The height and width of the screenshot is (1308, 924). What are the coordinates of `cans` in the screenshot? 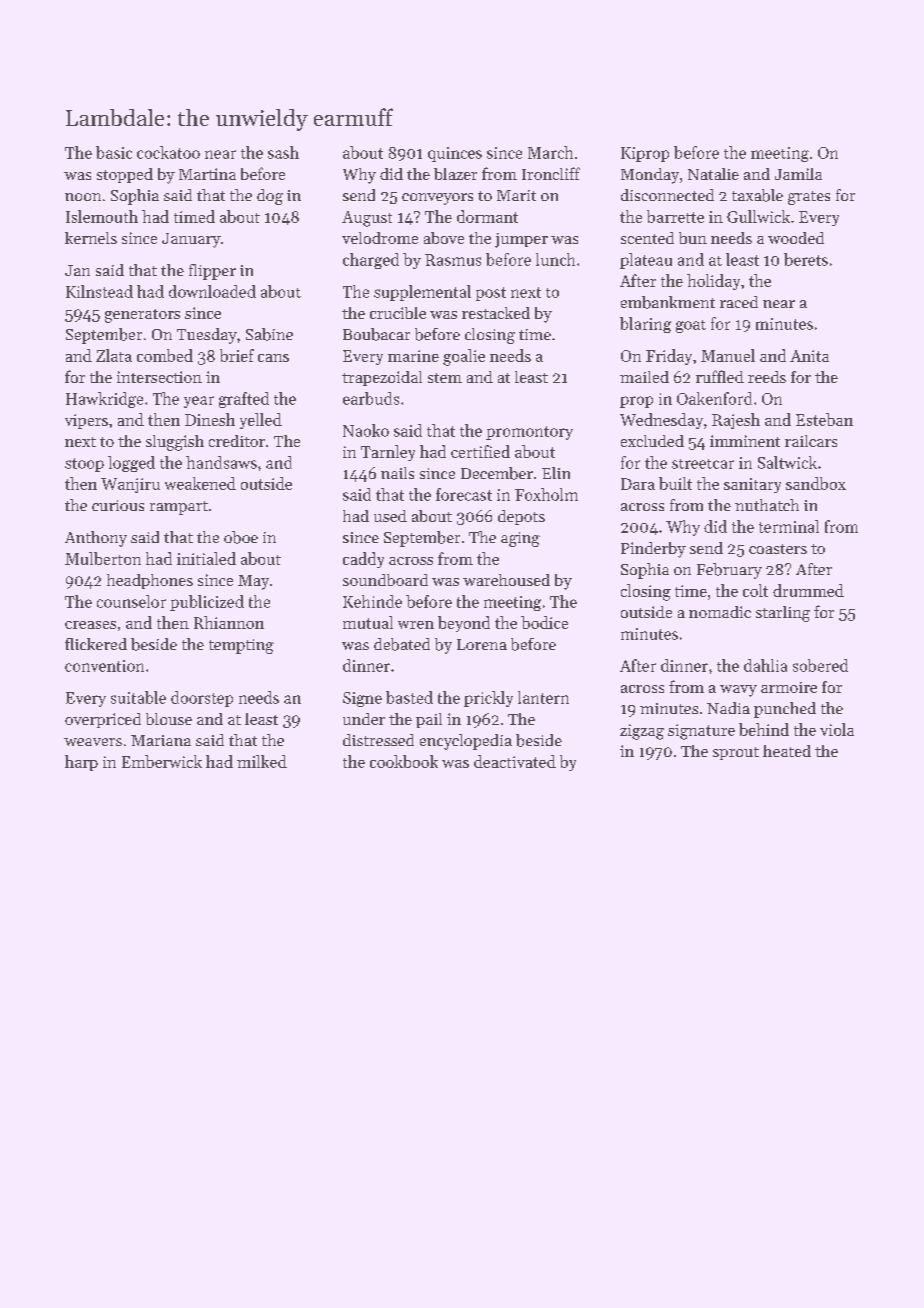 It's located at (273, 358).
